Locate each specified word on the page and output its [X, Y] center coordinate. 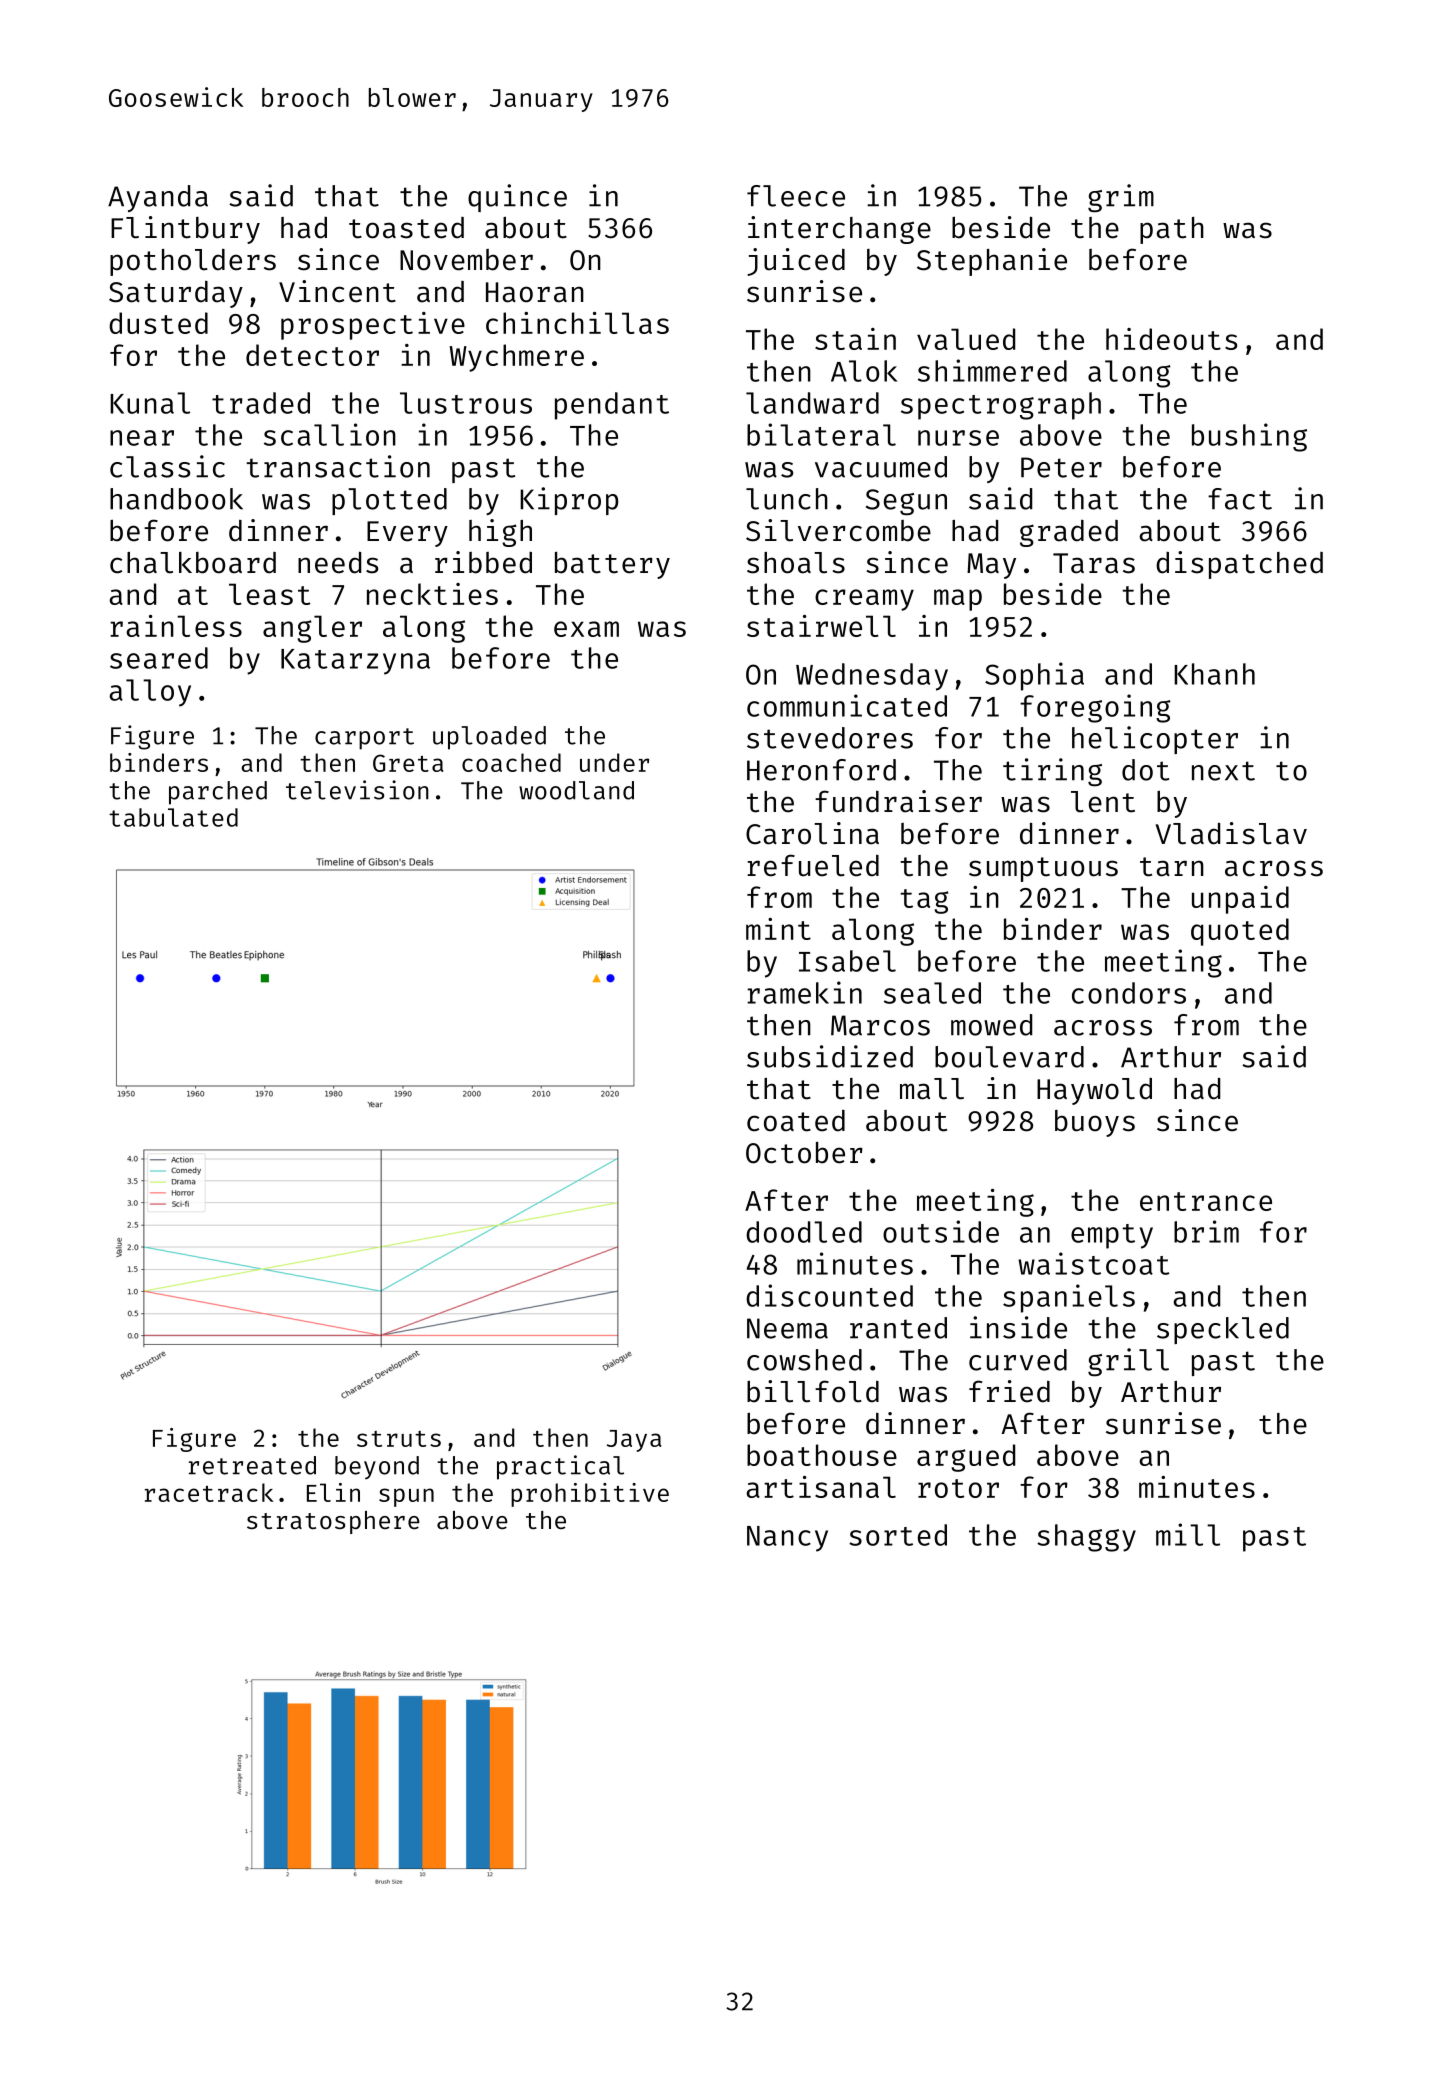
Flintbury [185, 230]
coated [796, 1121]
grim [1121, 198]
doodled [804, 1232]
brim [1206, 1231]
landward [812, 403]
